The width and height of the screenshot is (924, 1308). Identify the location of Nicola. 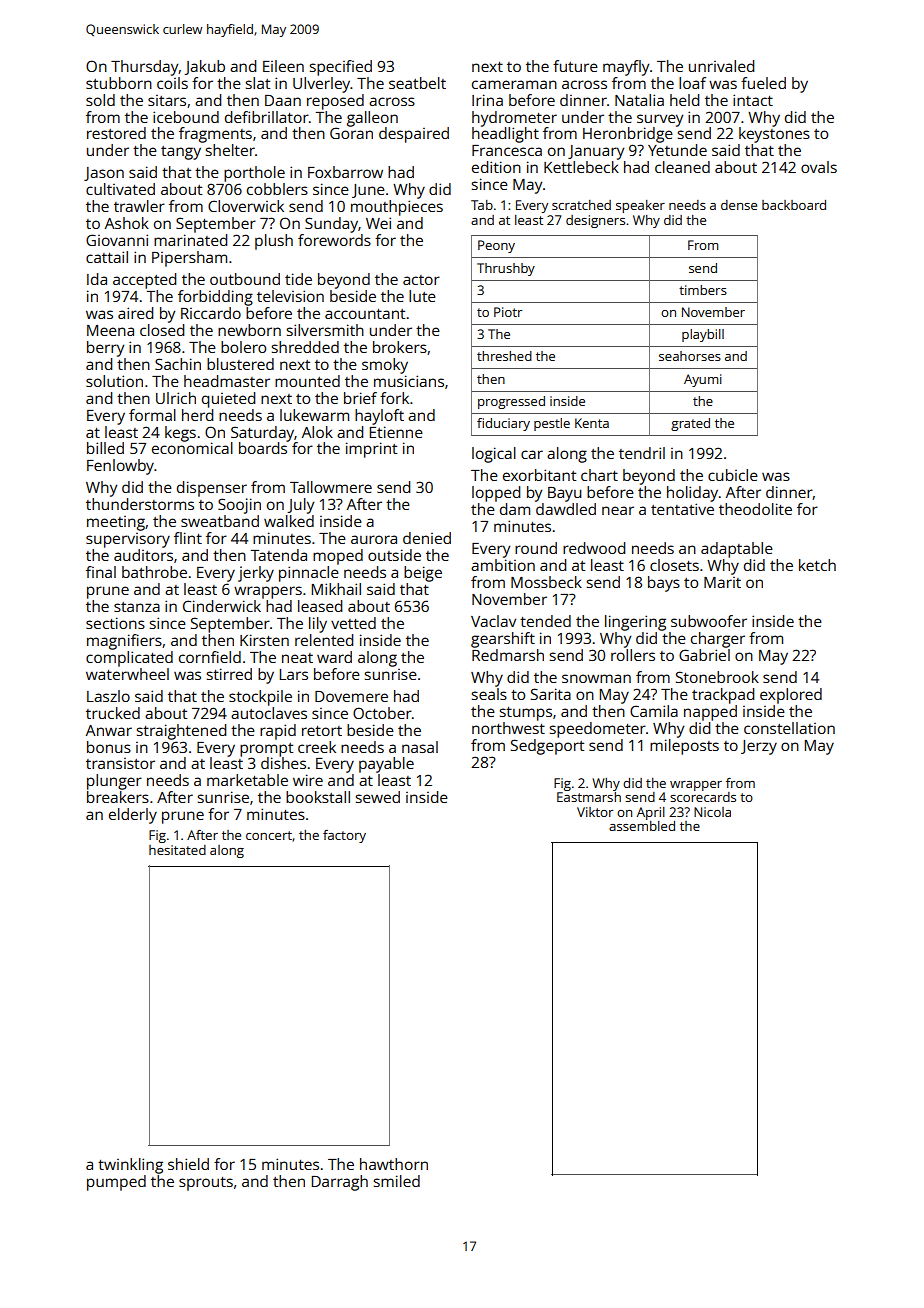
(712, 812).
